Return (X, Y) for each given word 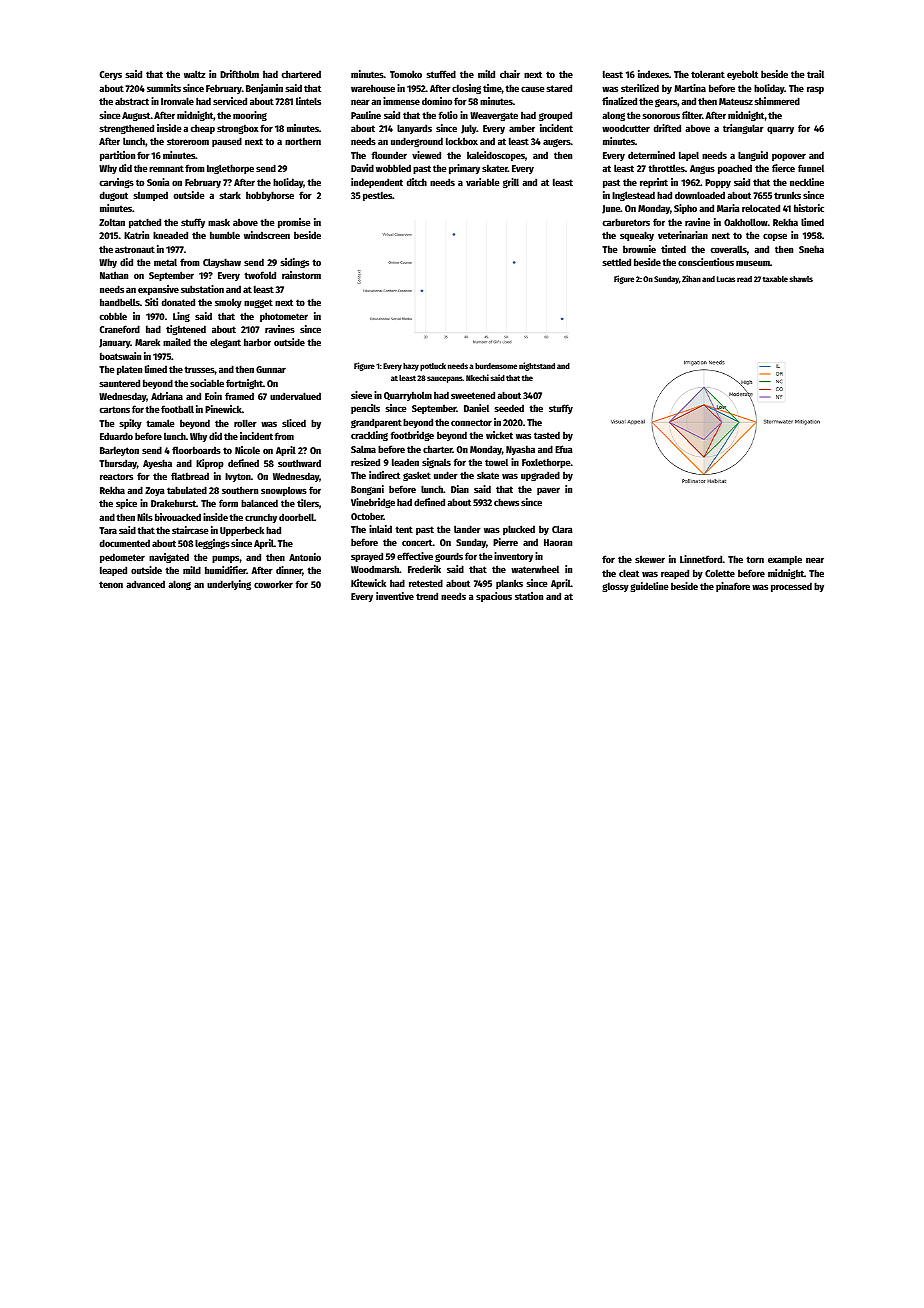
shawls (801, 279)
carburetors (626, 222)
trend (427, 596)
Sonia (158, 182)
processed (791, 587)
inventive (395, 596)
